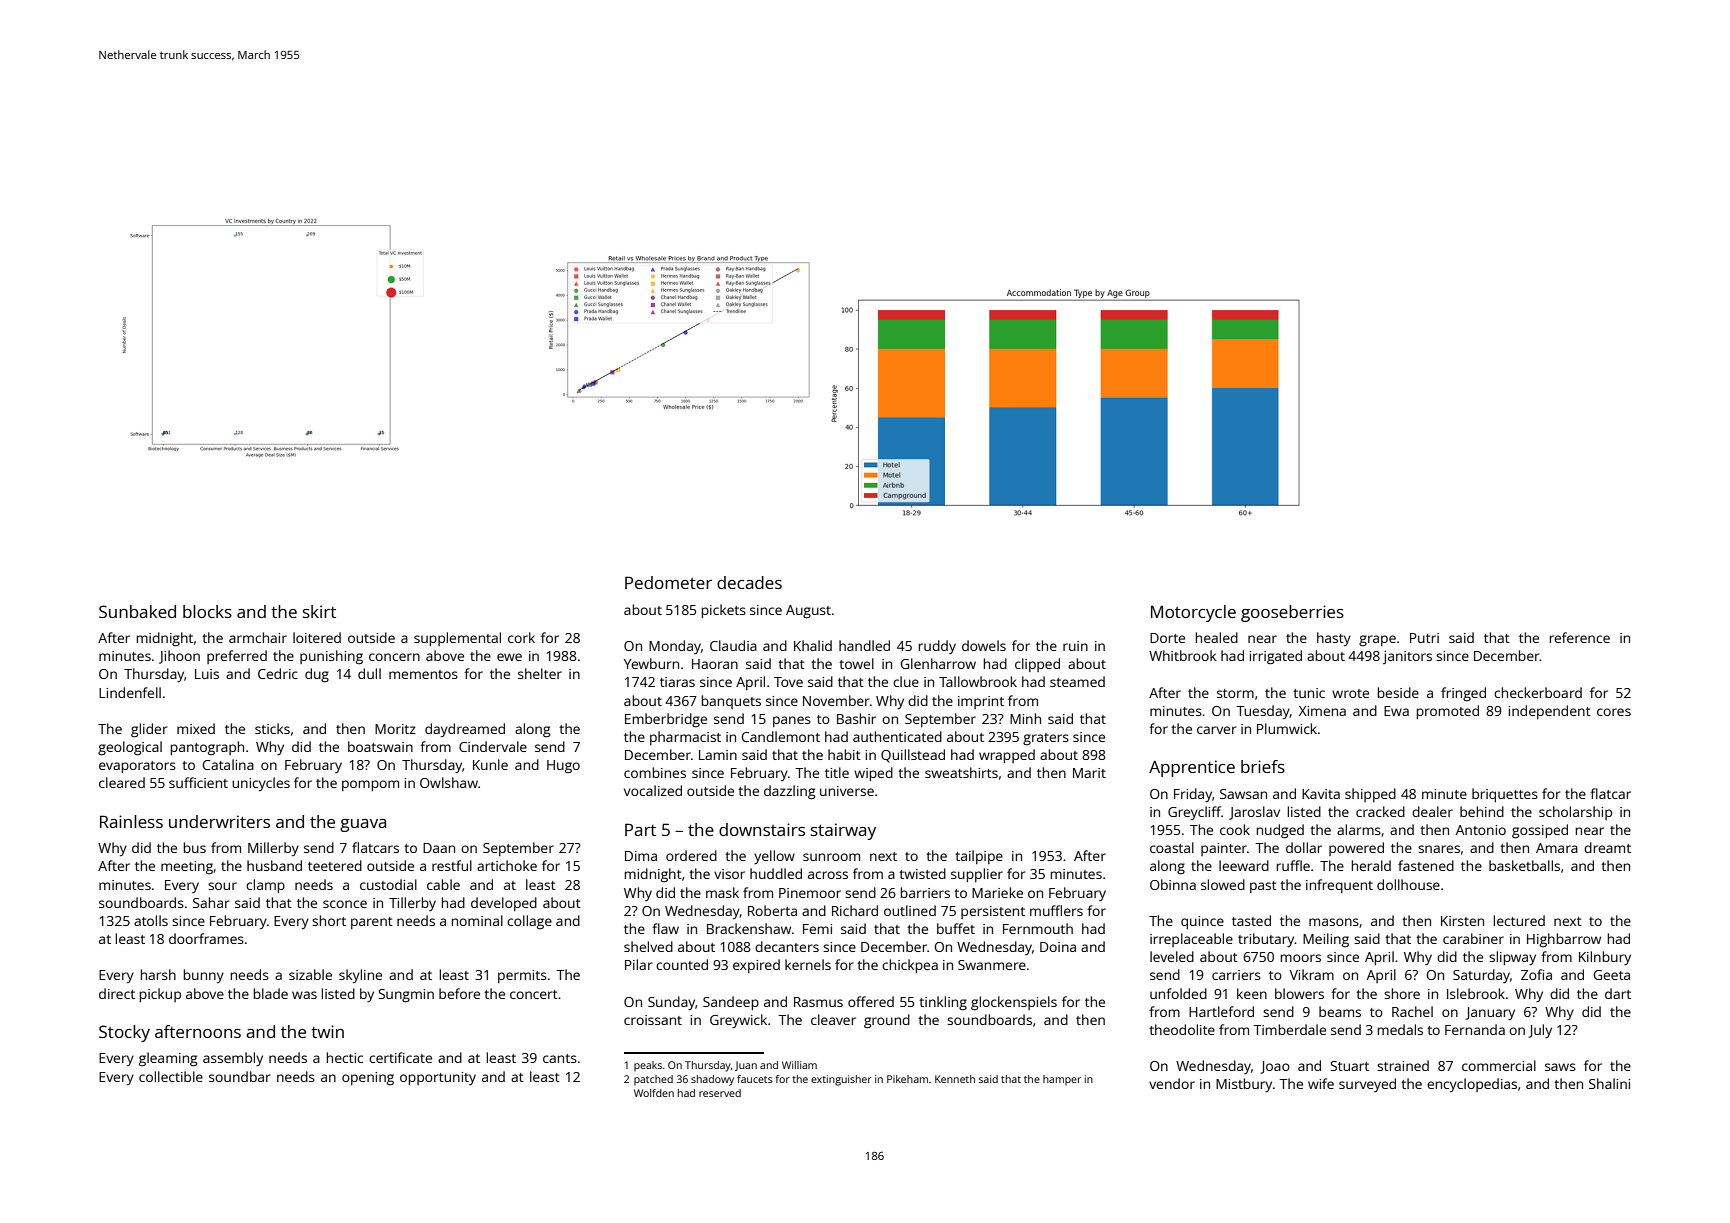 Image resolution: width=1730 pixels, height=1223 pixels. Describe the element at coordinates (137, 611) in the document. I see `Sunbaked` at that location.
